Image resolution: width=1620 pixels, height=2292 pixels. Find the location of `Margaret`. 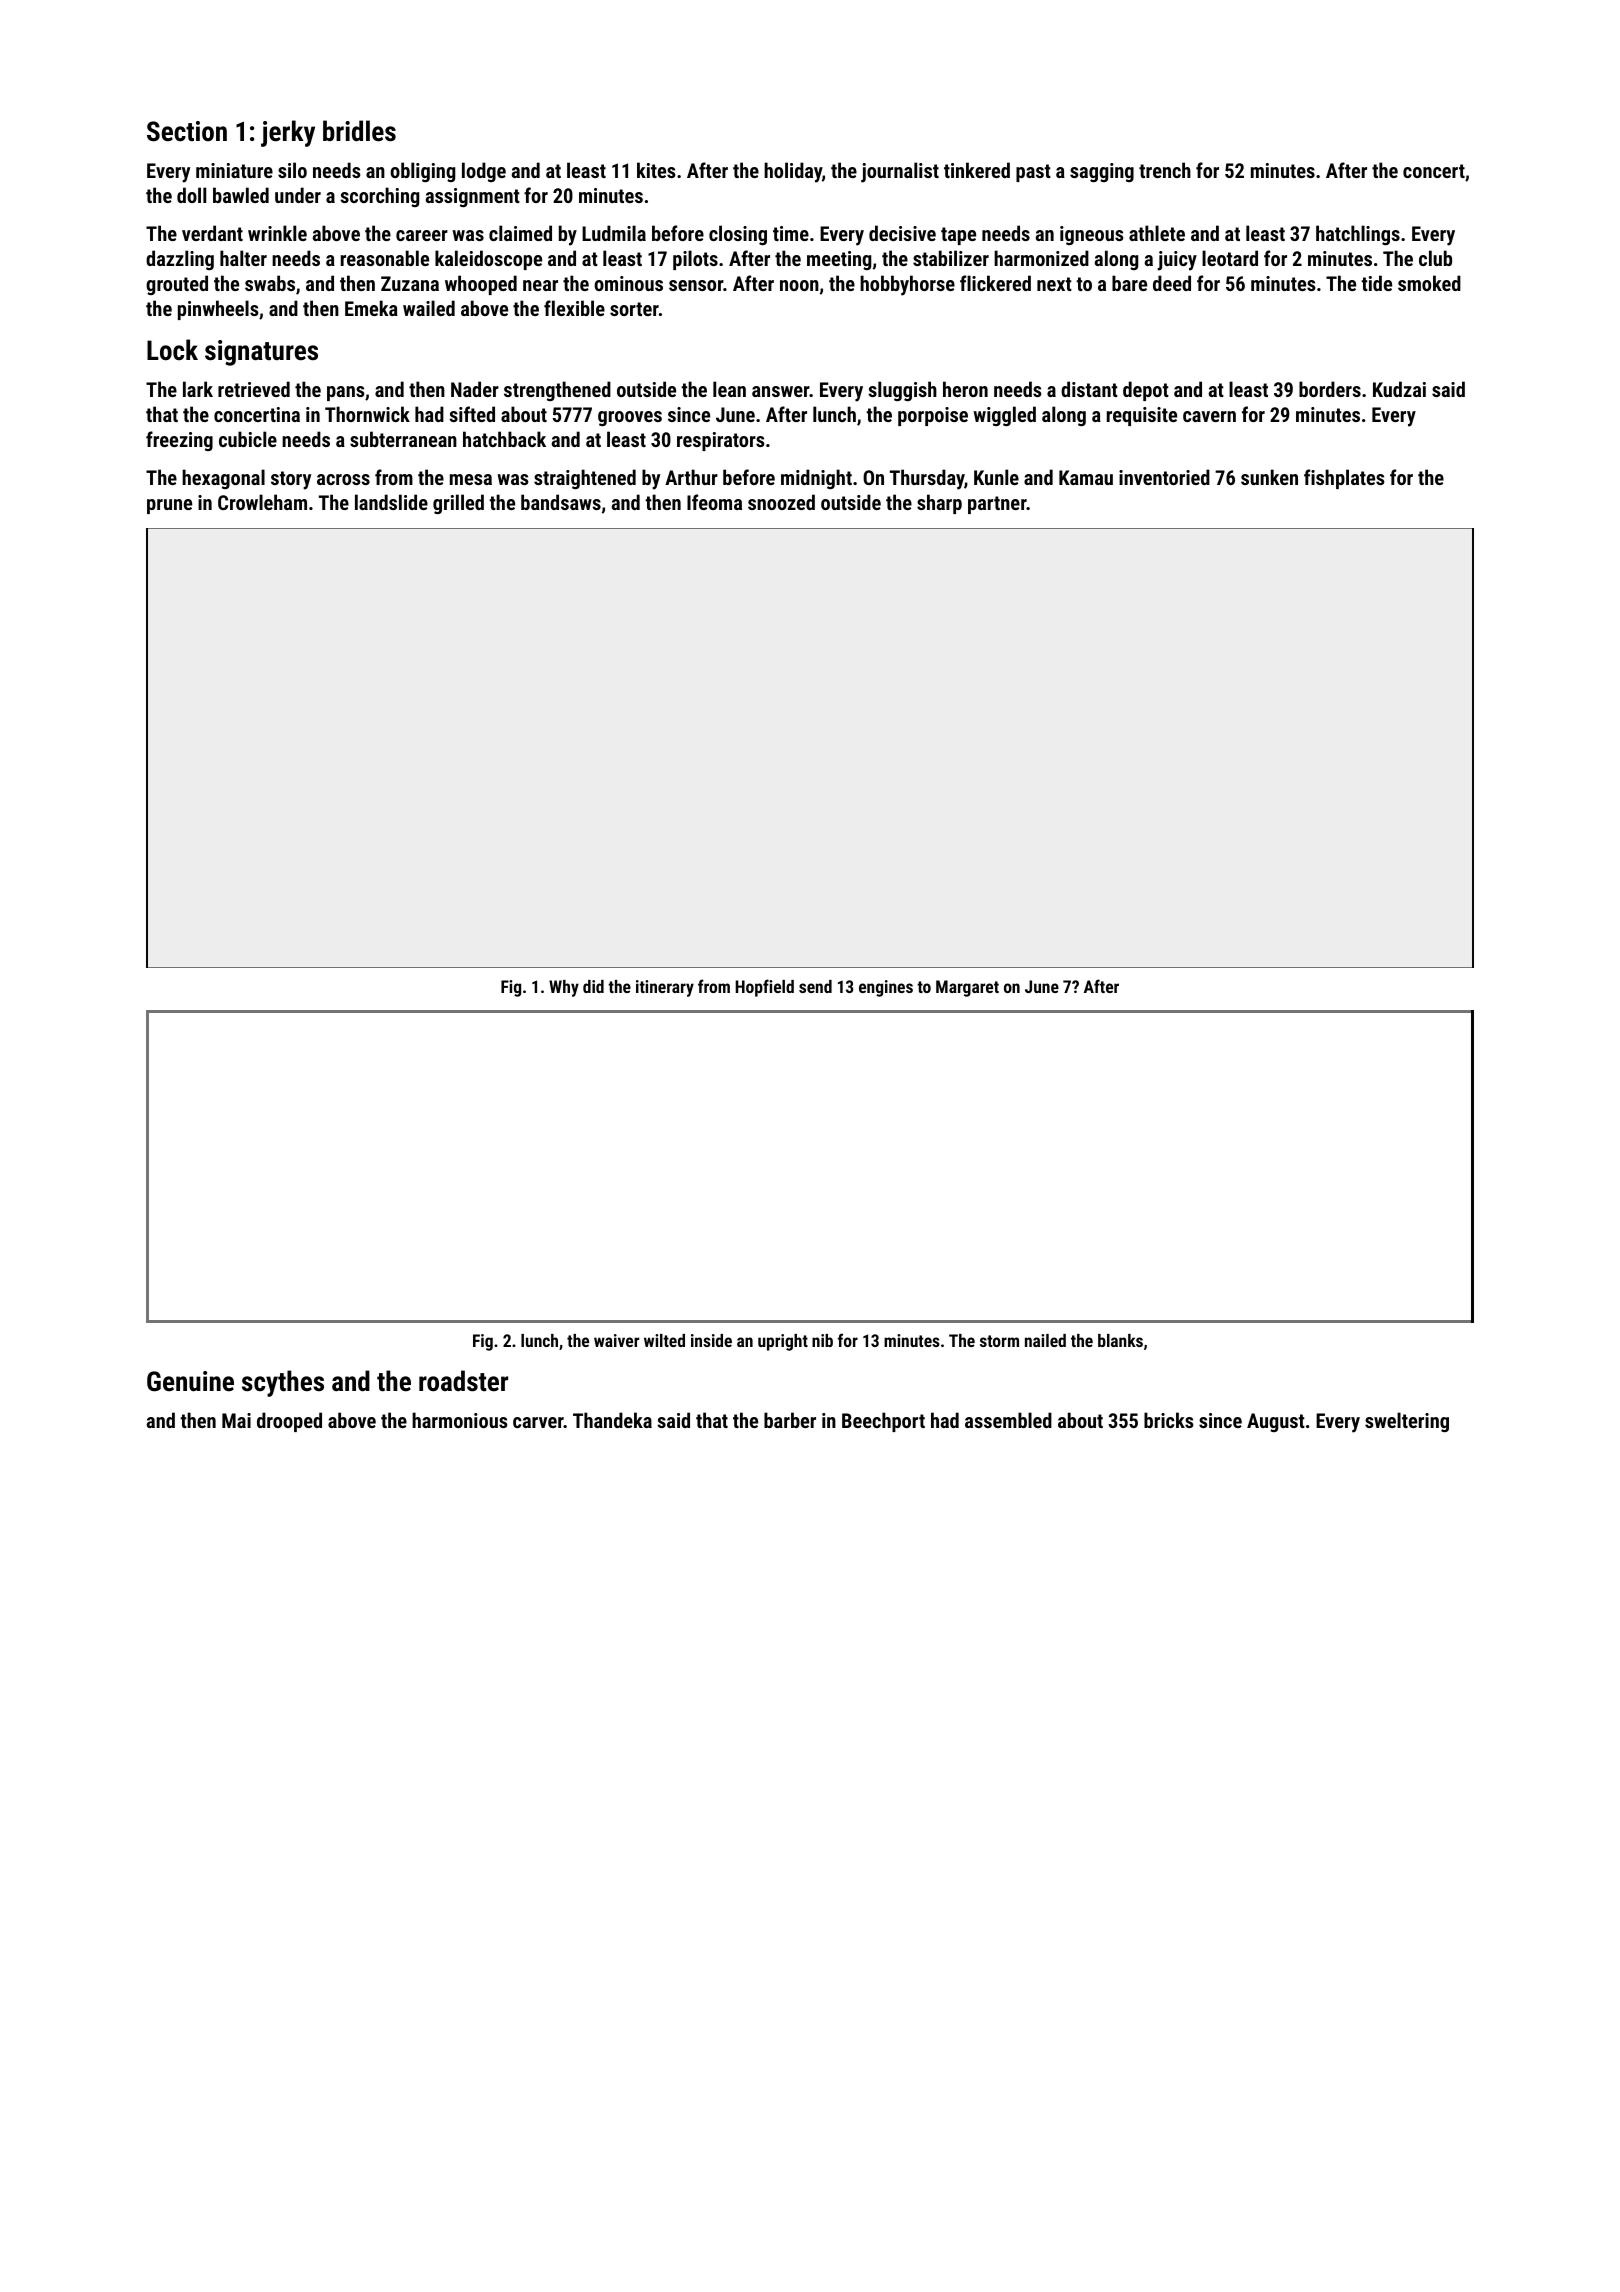

Margaret is located at coordinates (967, 988).
